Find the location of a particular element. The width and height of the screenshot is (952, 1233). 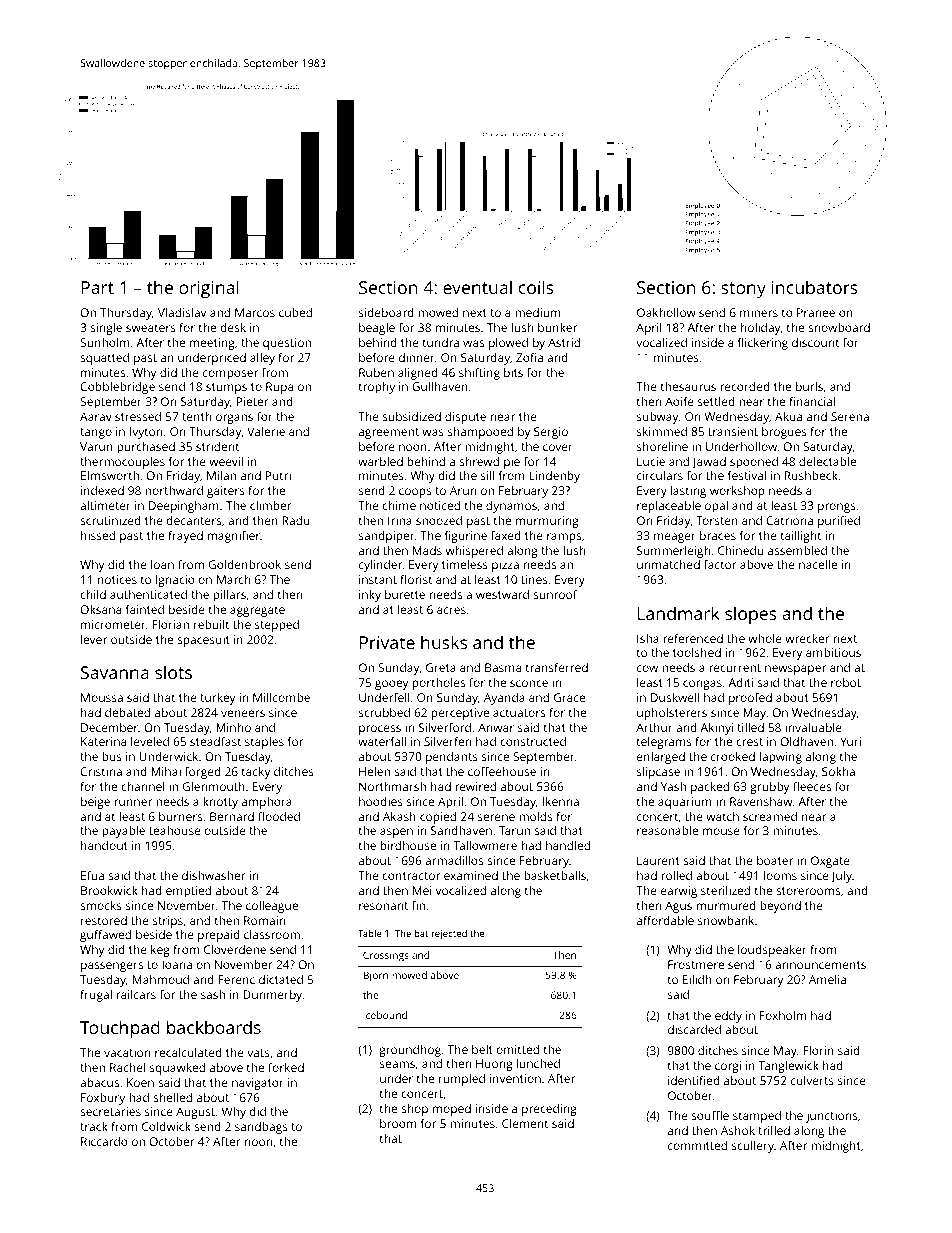

sandbags is located at coordinates (261, 1128).
